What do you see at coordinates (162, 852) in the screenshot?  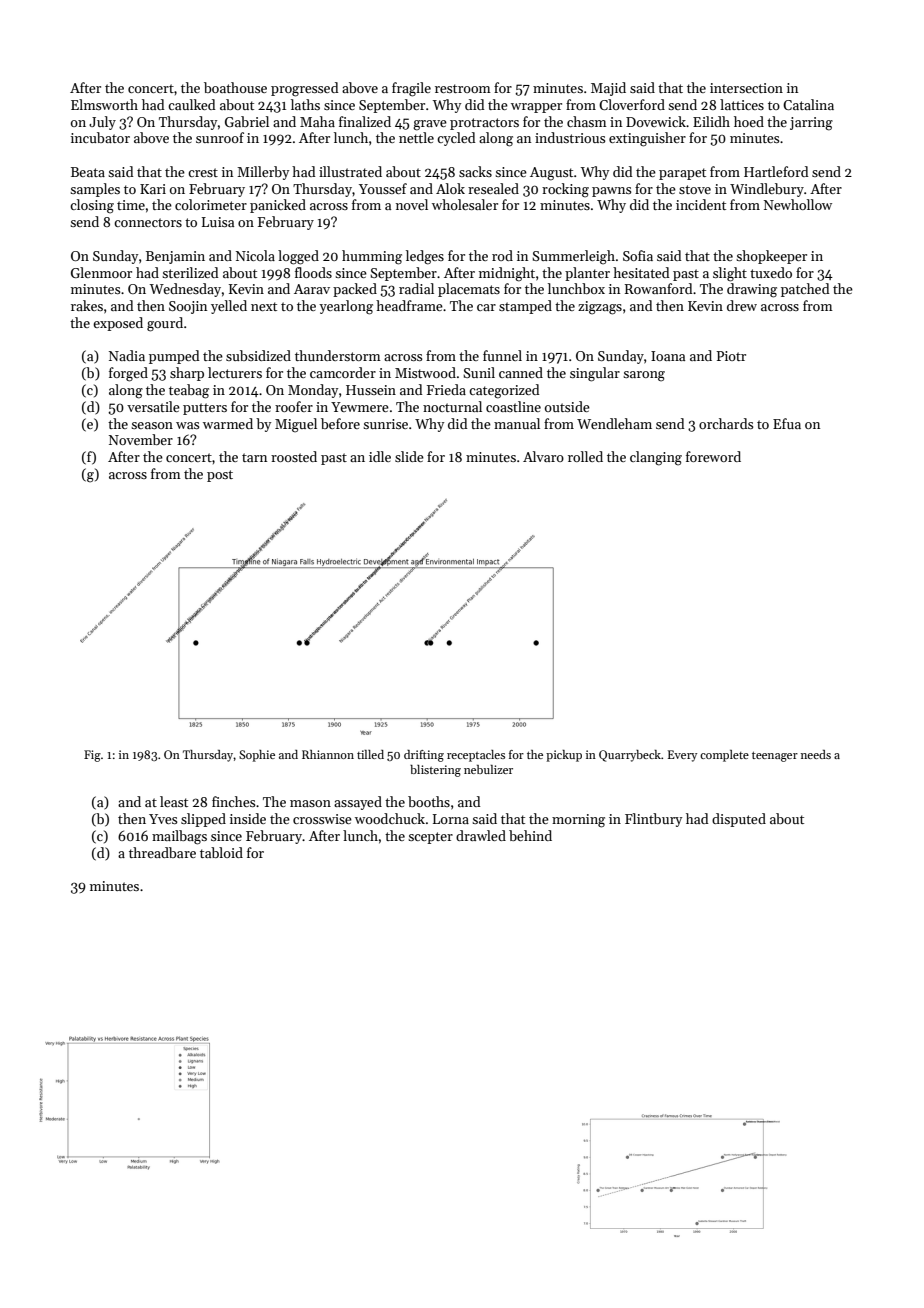 I see `threadbare` at bounding box center [162, 852].
